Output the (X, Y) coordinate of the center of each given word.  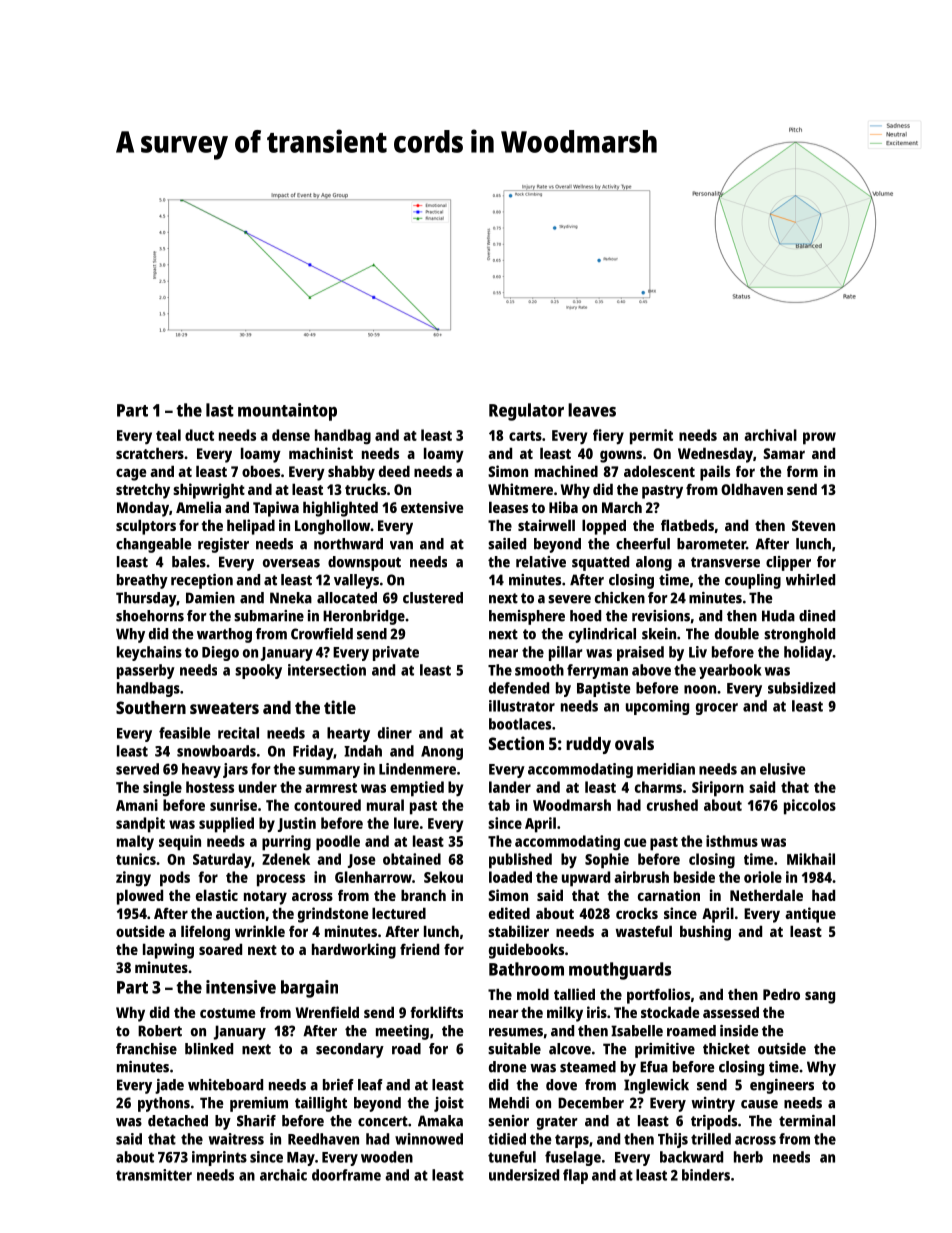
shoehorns (150, 616)
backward (691, 1157)
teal (168, 435)
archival (770, 435)
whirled (810, 580)
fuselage (573, 1158)
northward (348, 544)
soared (220, 949)
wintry (713, 1104)
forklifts (436, 1012)
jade (169, 1086)
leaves (592, 410)
